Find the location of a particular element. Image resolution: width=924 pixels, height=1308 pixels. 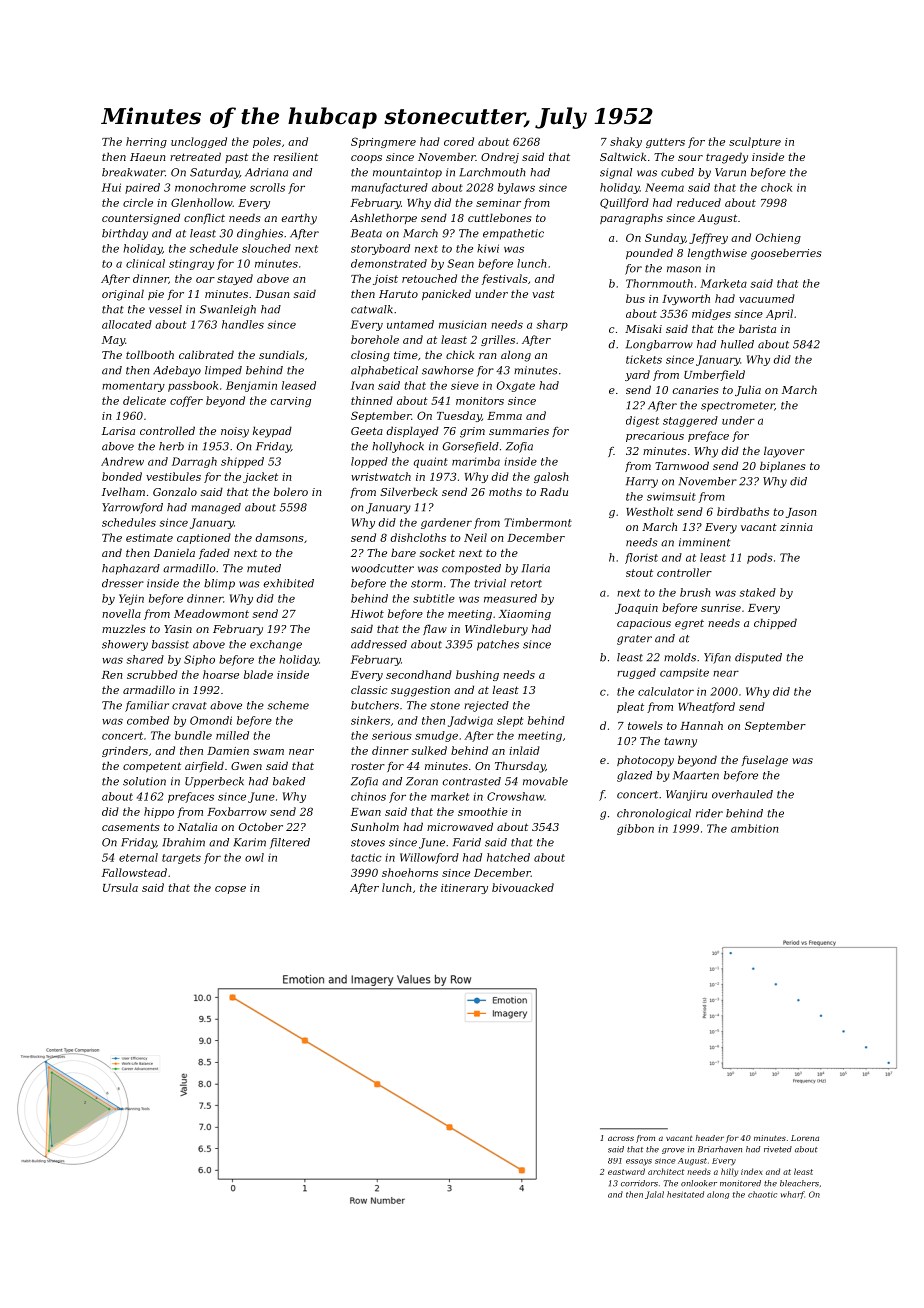

gutters is located at coordinates (665, 143).
